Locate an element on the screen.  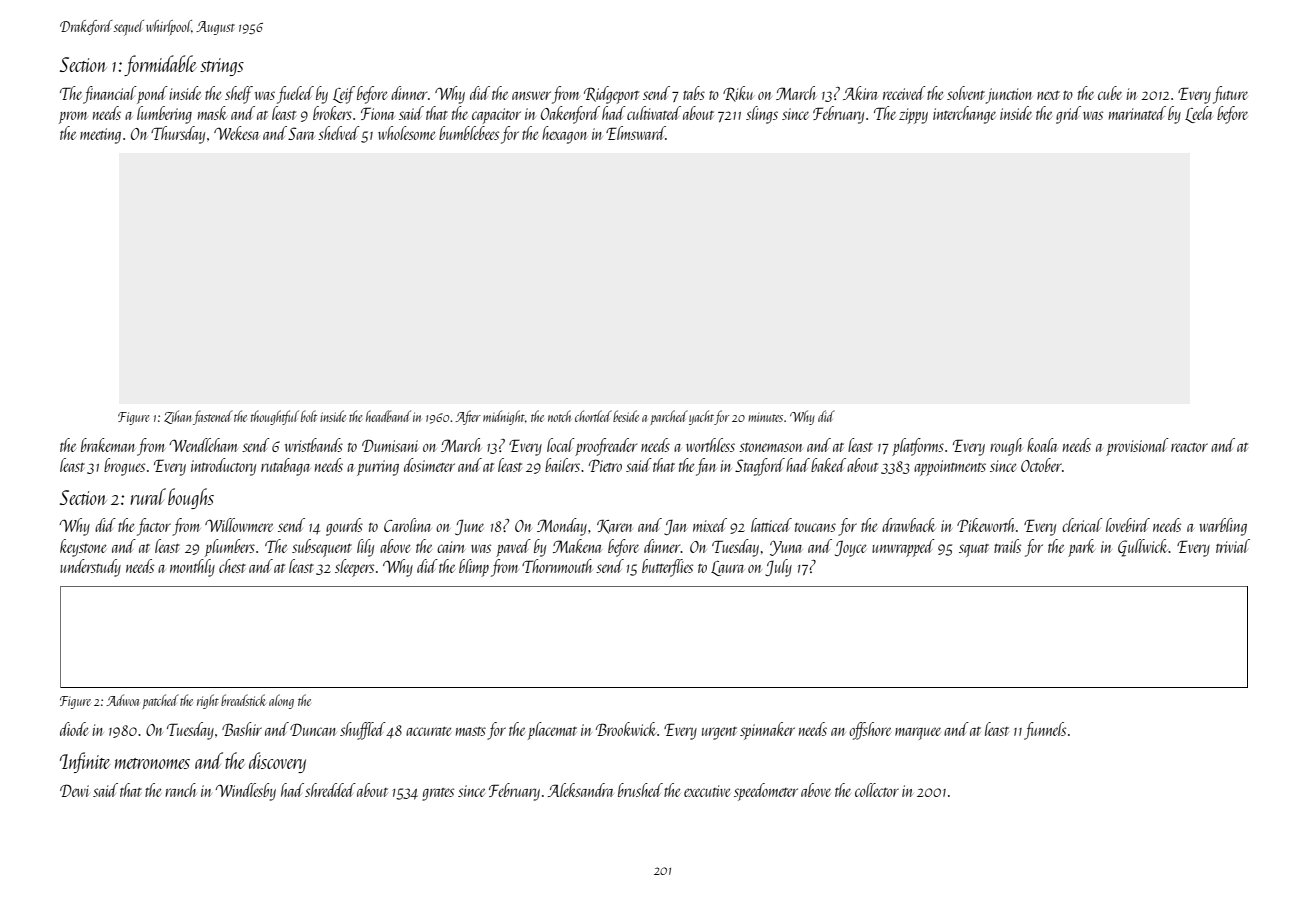
squat is located at coordinates (974, 550).
